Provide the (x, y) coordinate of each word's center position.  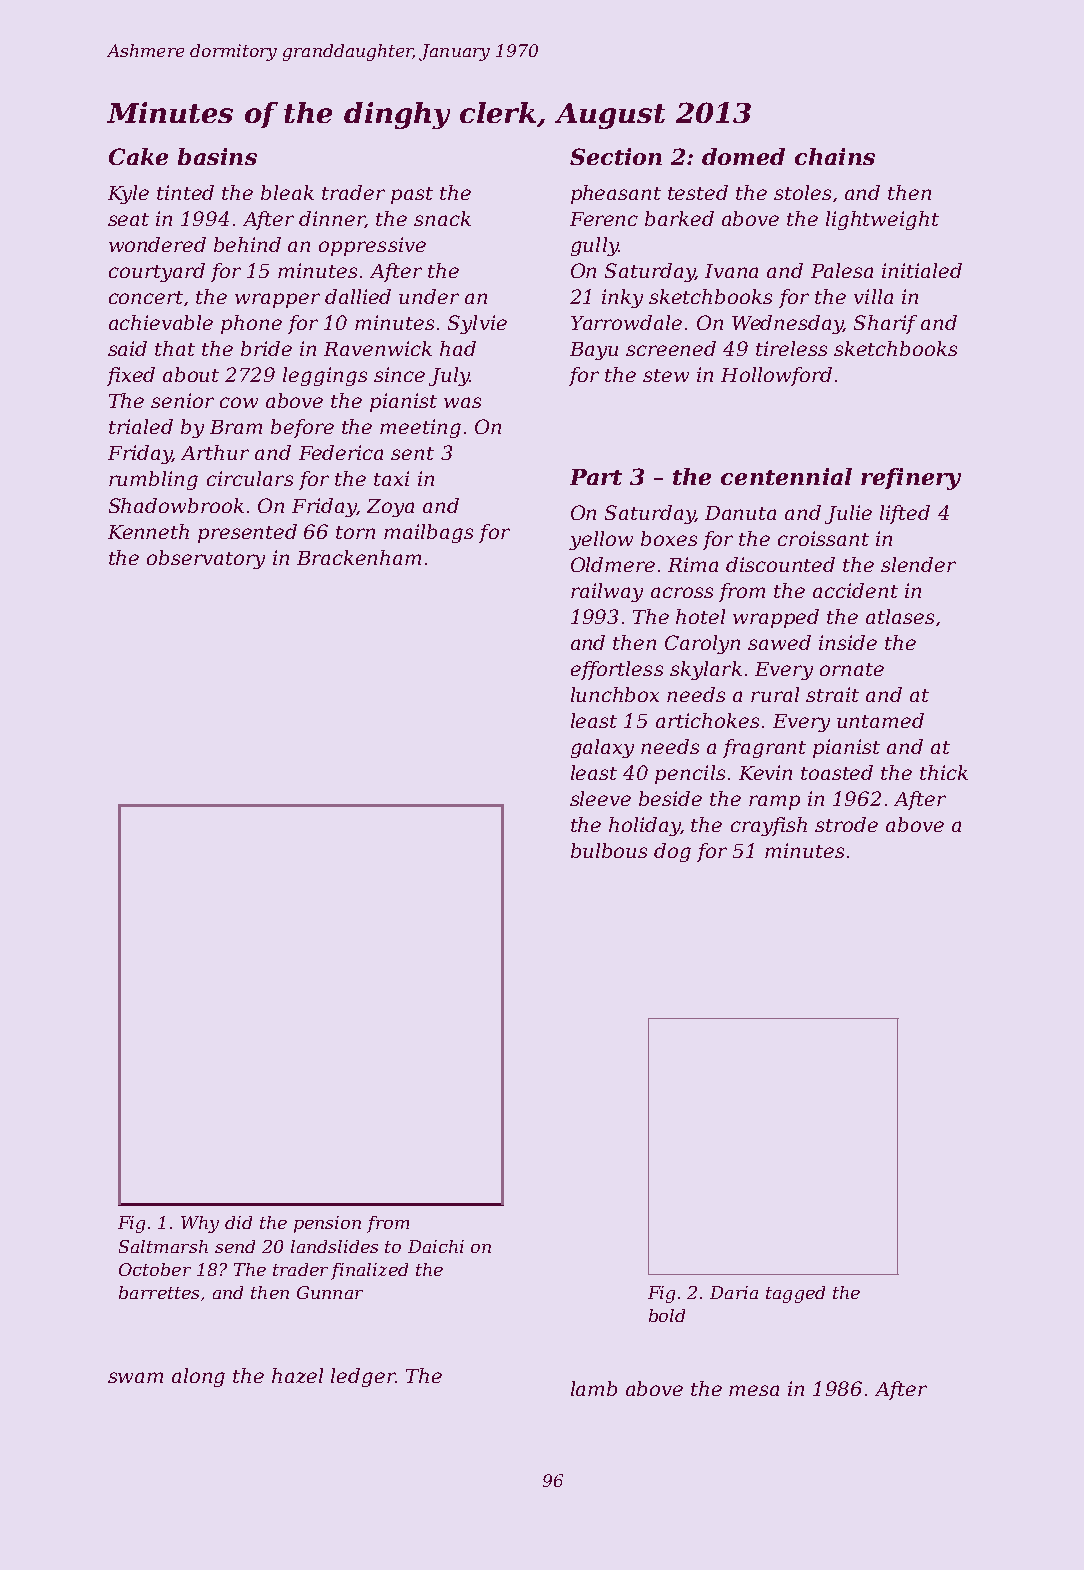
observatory (206, 559)
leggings (325, 376)
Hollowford (776, 376)
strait (832, 694)
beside (670, 798)
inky (622, 298)
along (198, 1377)
